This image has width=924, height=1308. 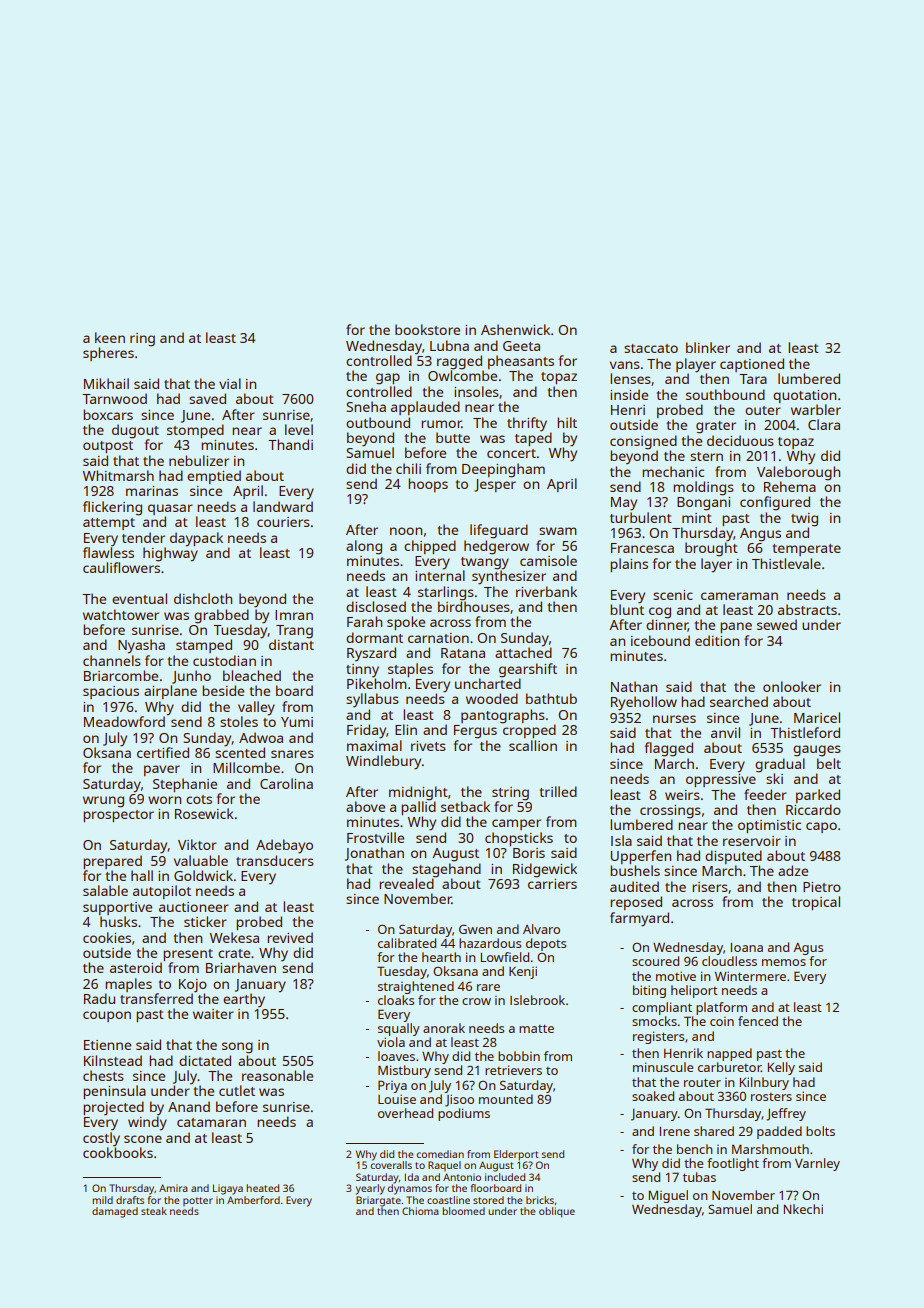 I want to click on emptied, so click(x=214, y=477).
